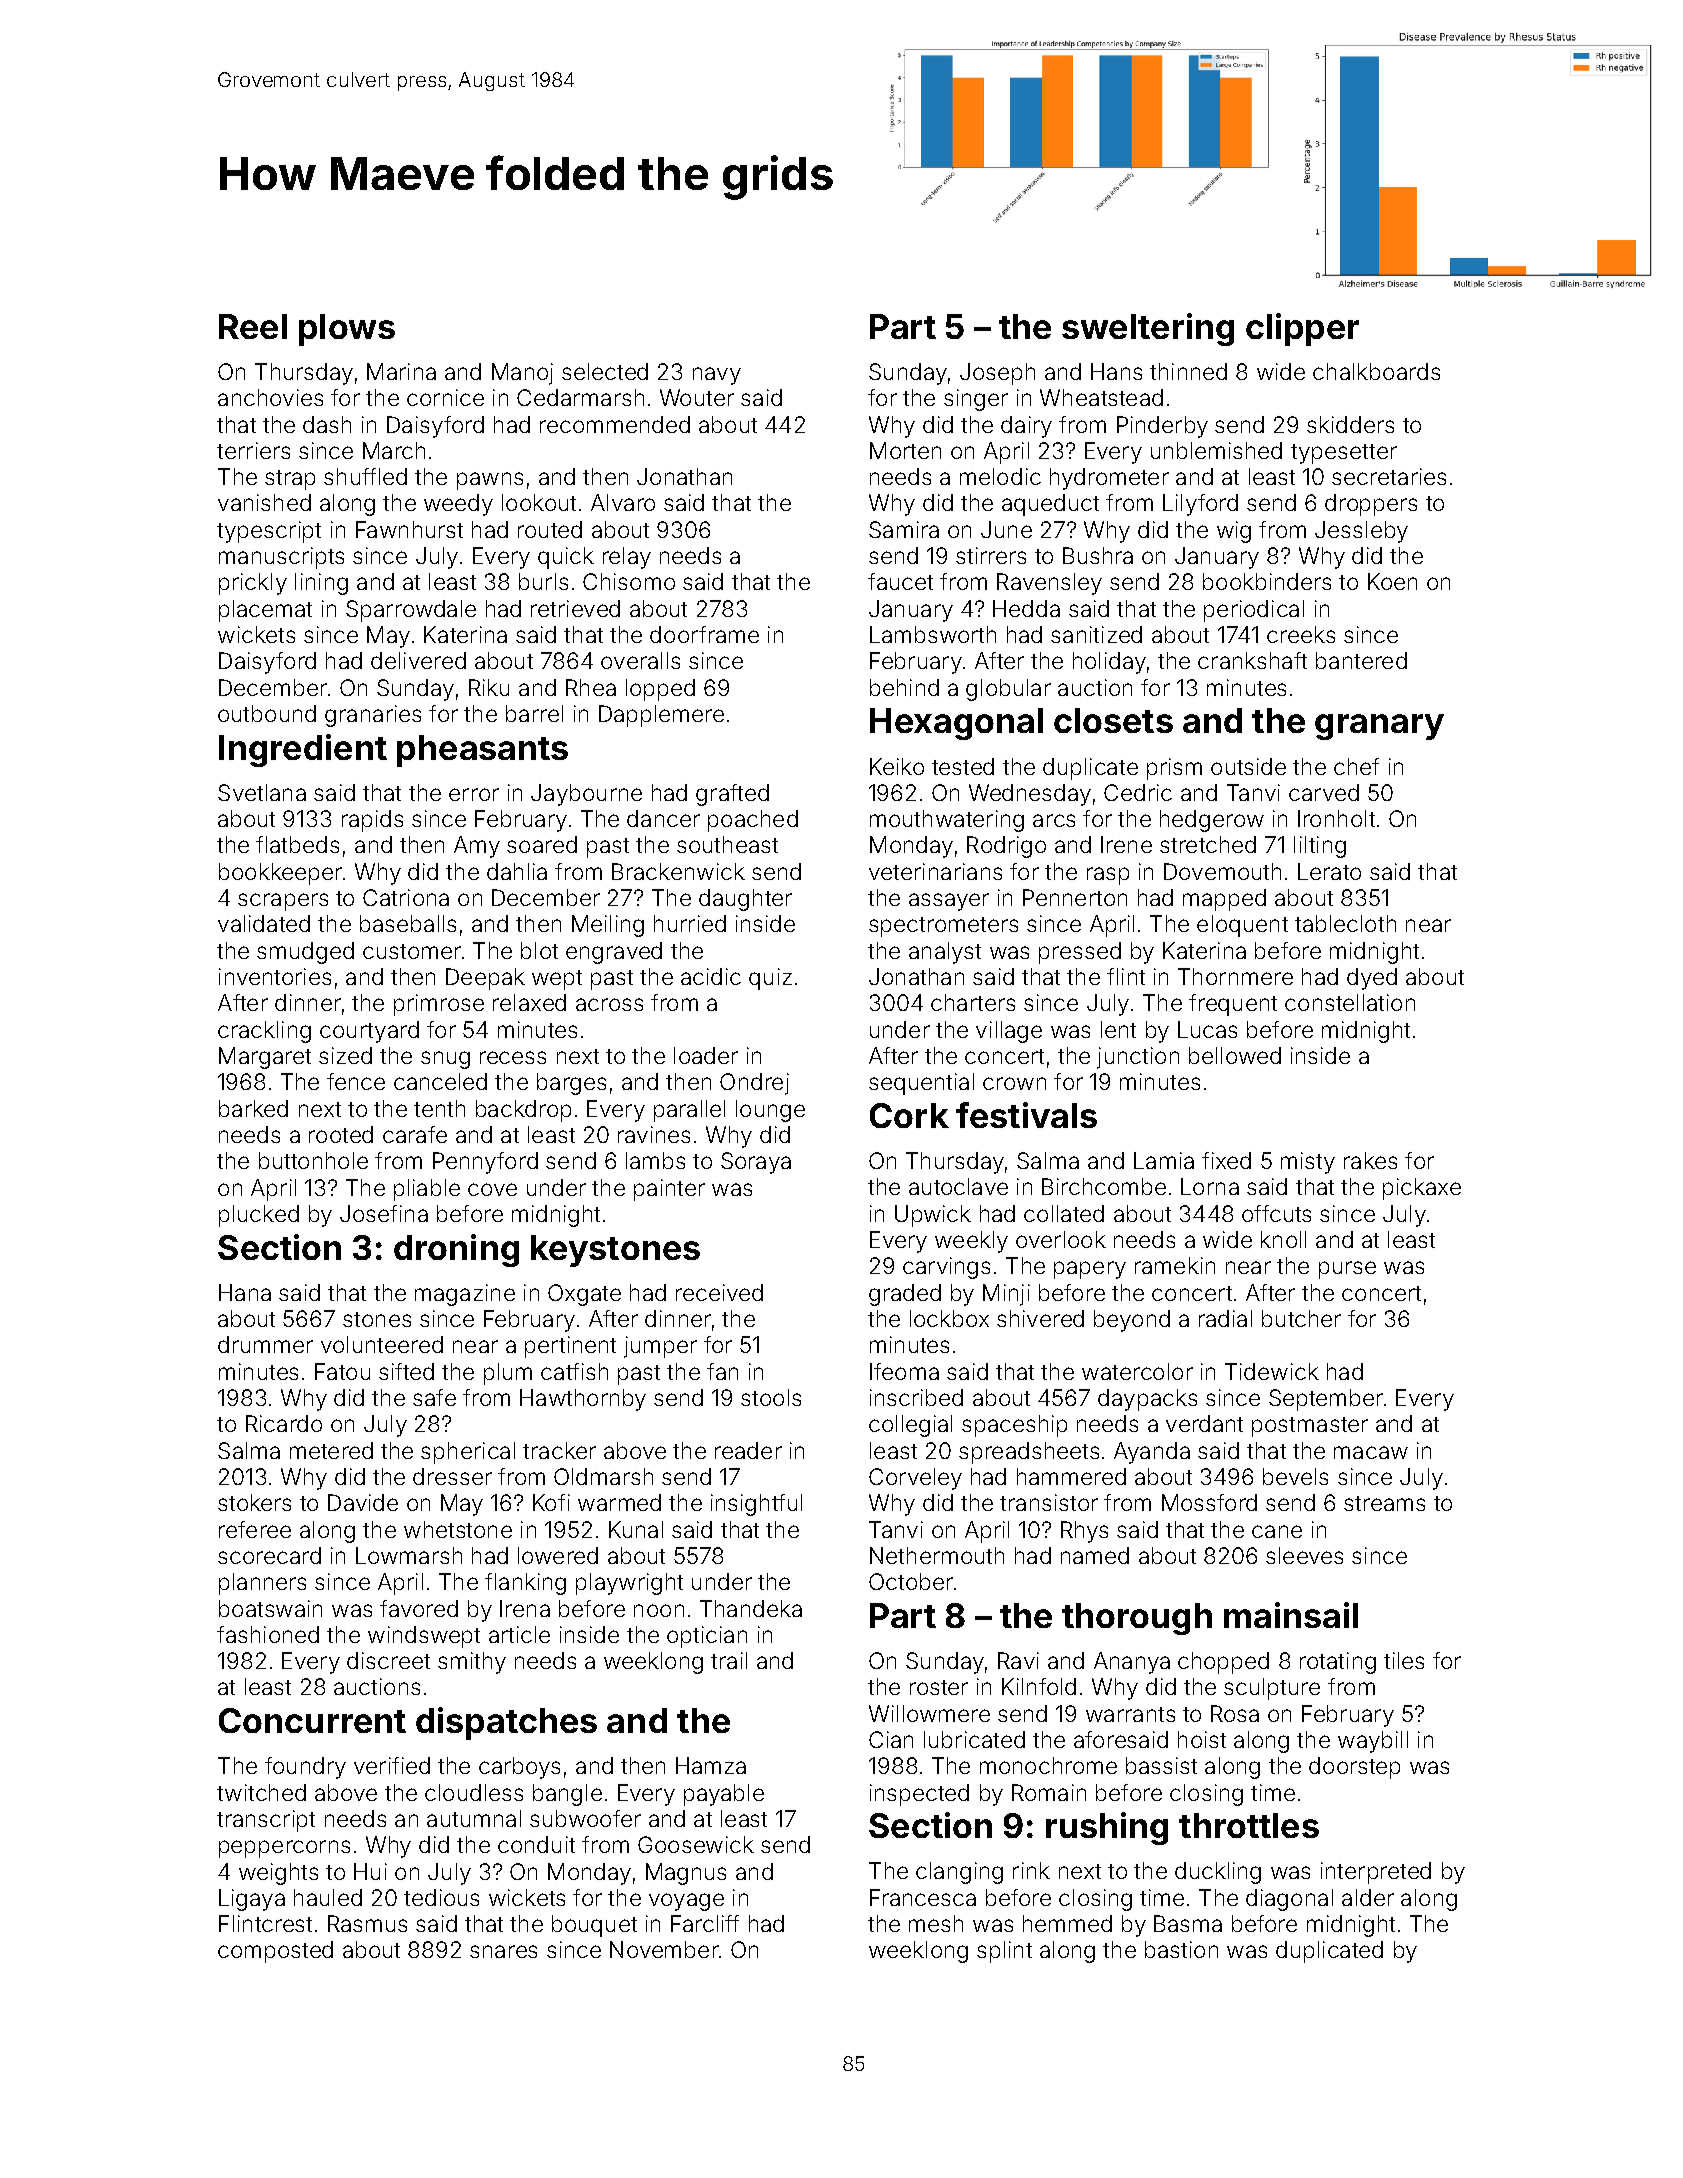 The width and height of the page is (1683, 2178). I want to click on hauled, so click(328, 1897).
